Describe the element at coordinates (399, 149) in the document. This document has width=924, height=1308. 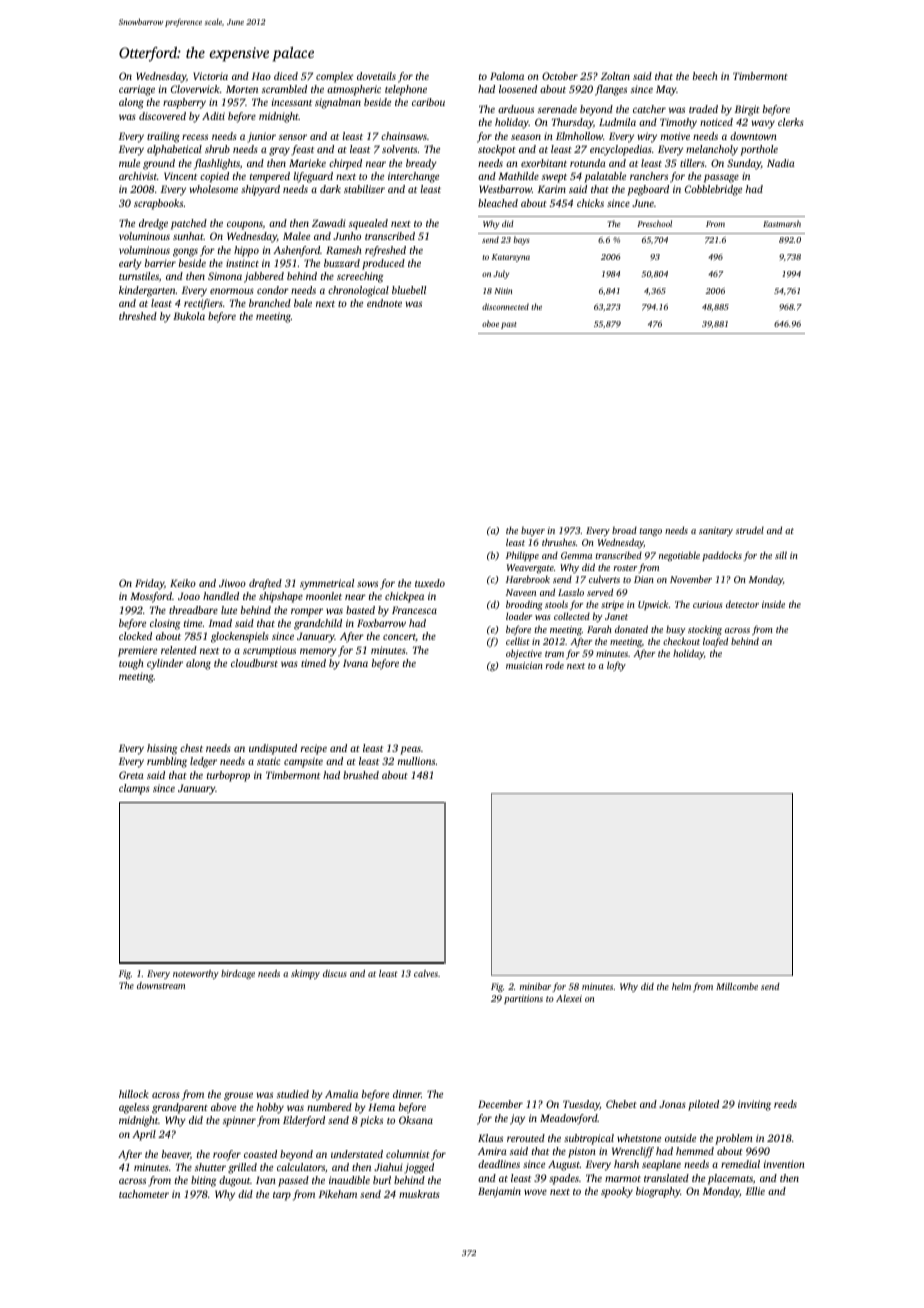
I see `solvents` at that location.
